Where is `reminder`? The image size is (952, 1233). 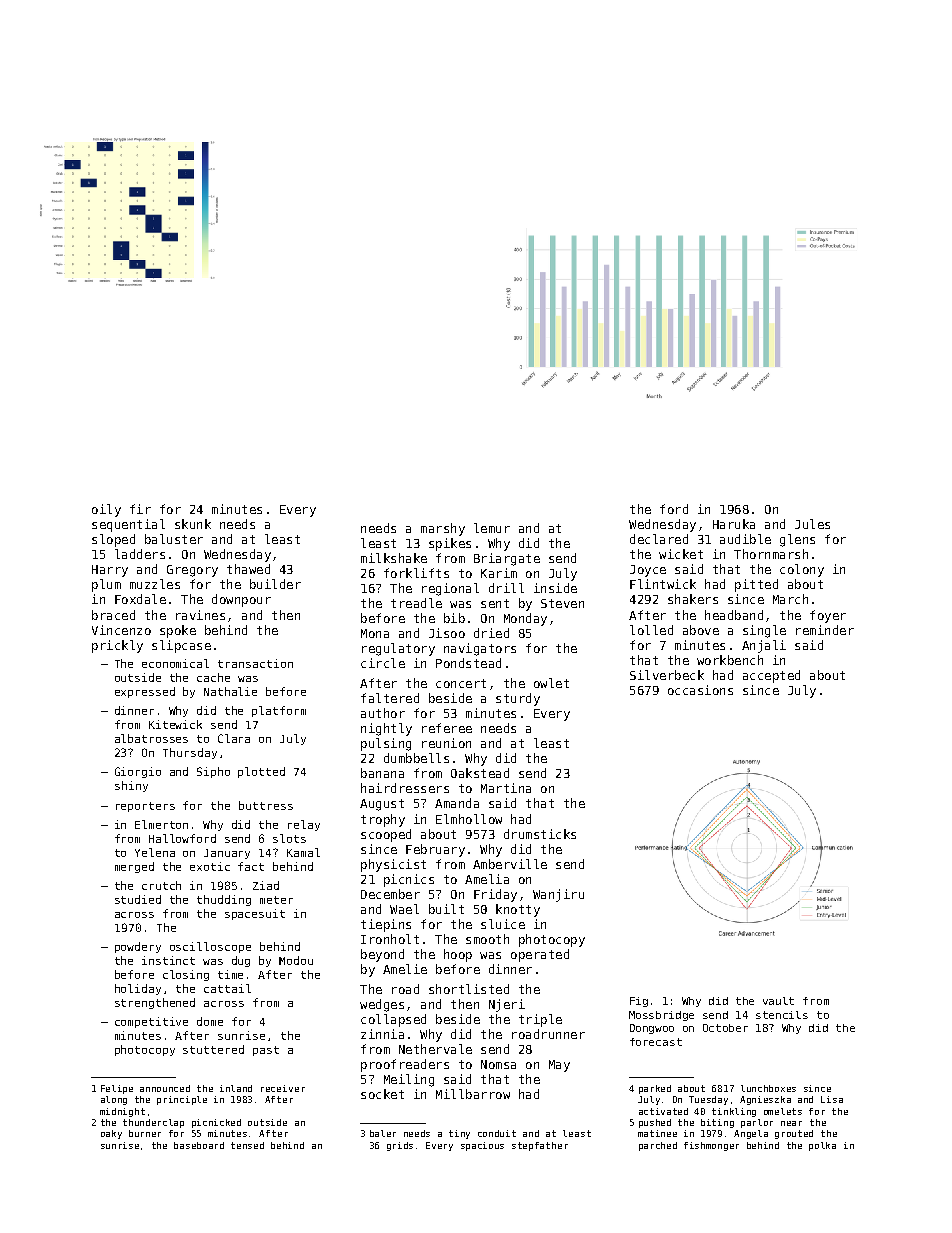 reminder is located at coordinates (825, 630).
